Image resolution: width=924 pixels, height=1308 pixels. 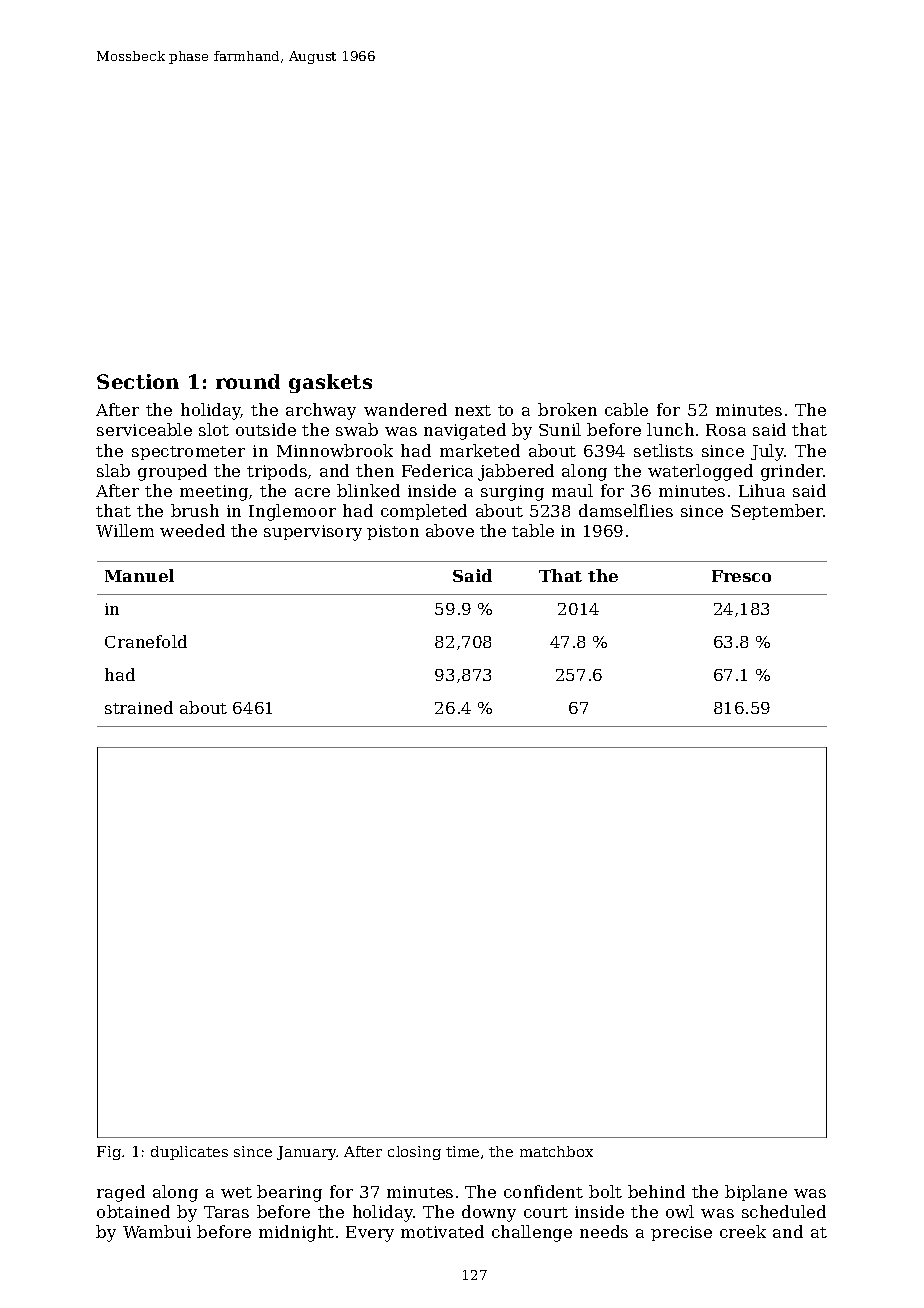 I want to click on precise, so click(x=681, y=1233).
